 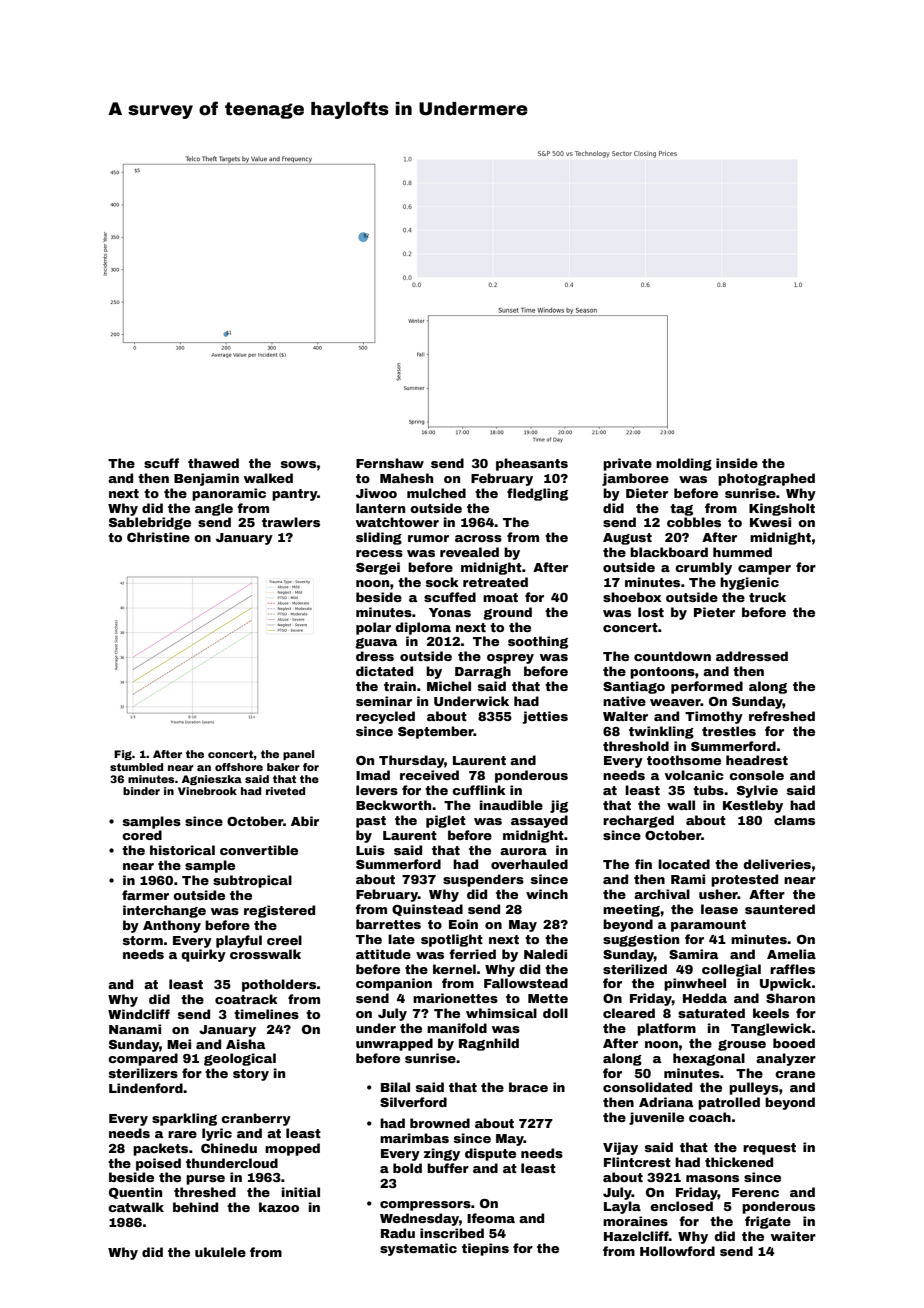 I want to click on wall, so click(x=681, y=805).
